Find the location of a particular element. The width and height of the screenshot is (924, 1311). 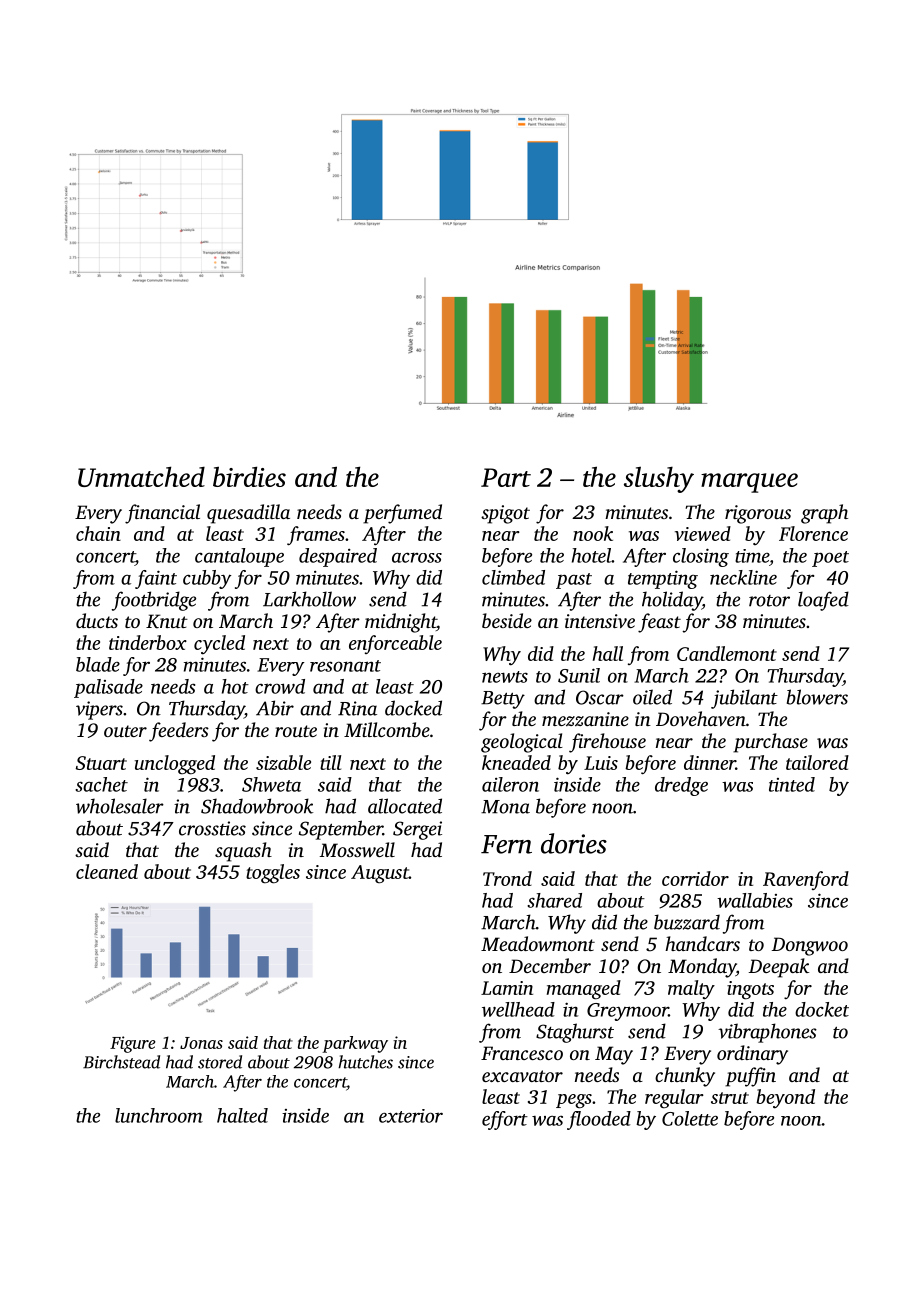

effort is located at coordinates (505, 1120).
